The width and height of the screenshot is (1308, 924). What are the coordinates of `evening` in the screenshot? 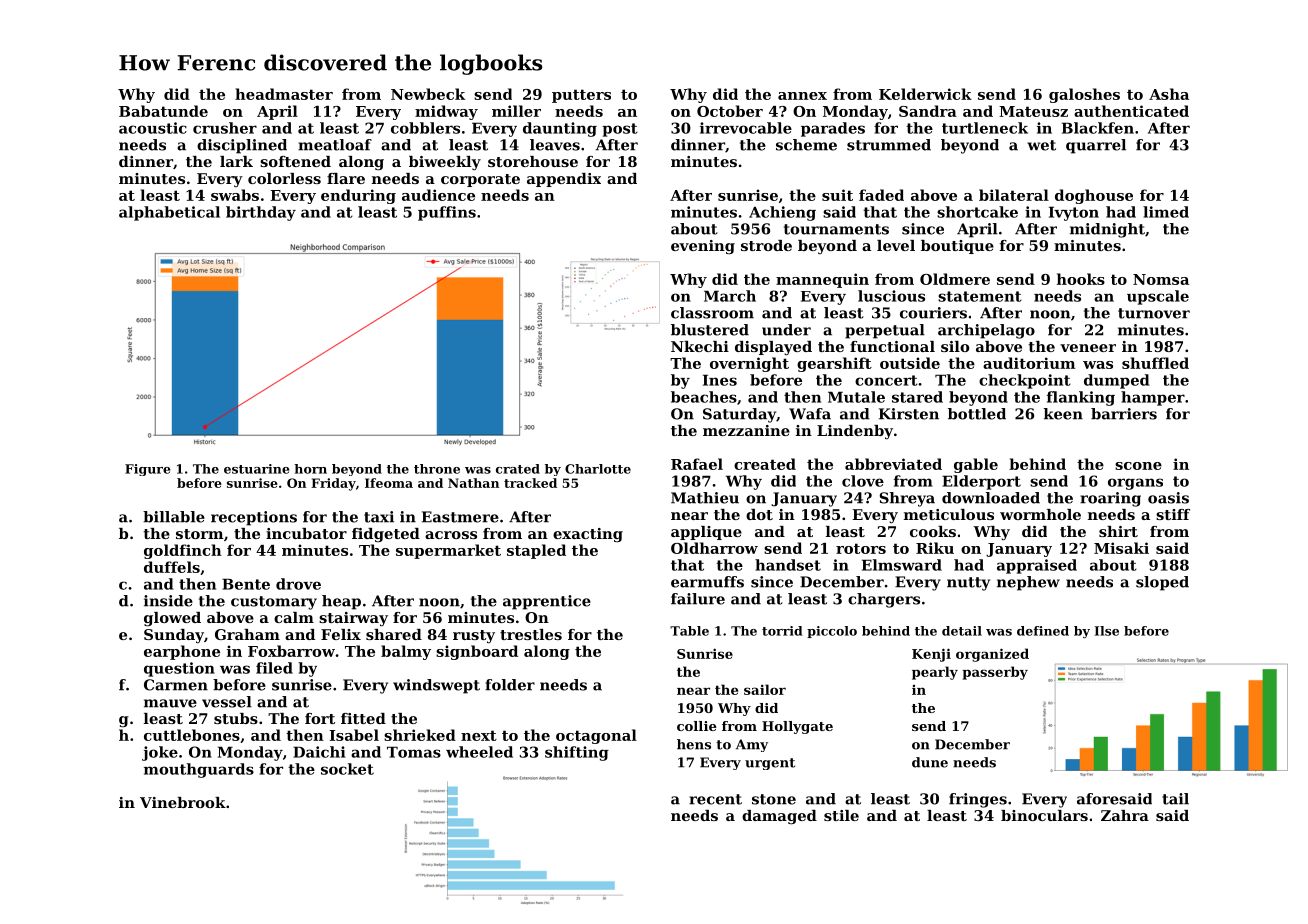 It's located at (703, 247).
